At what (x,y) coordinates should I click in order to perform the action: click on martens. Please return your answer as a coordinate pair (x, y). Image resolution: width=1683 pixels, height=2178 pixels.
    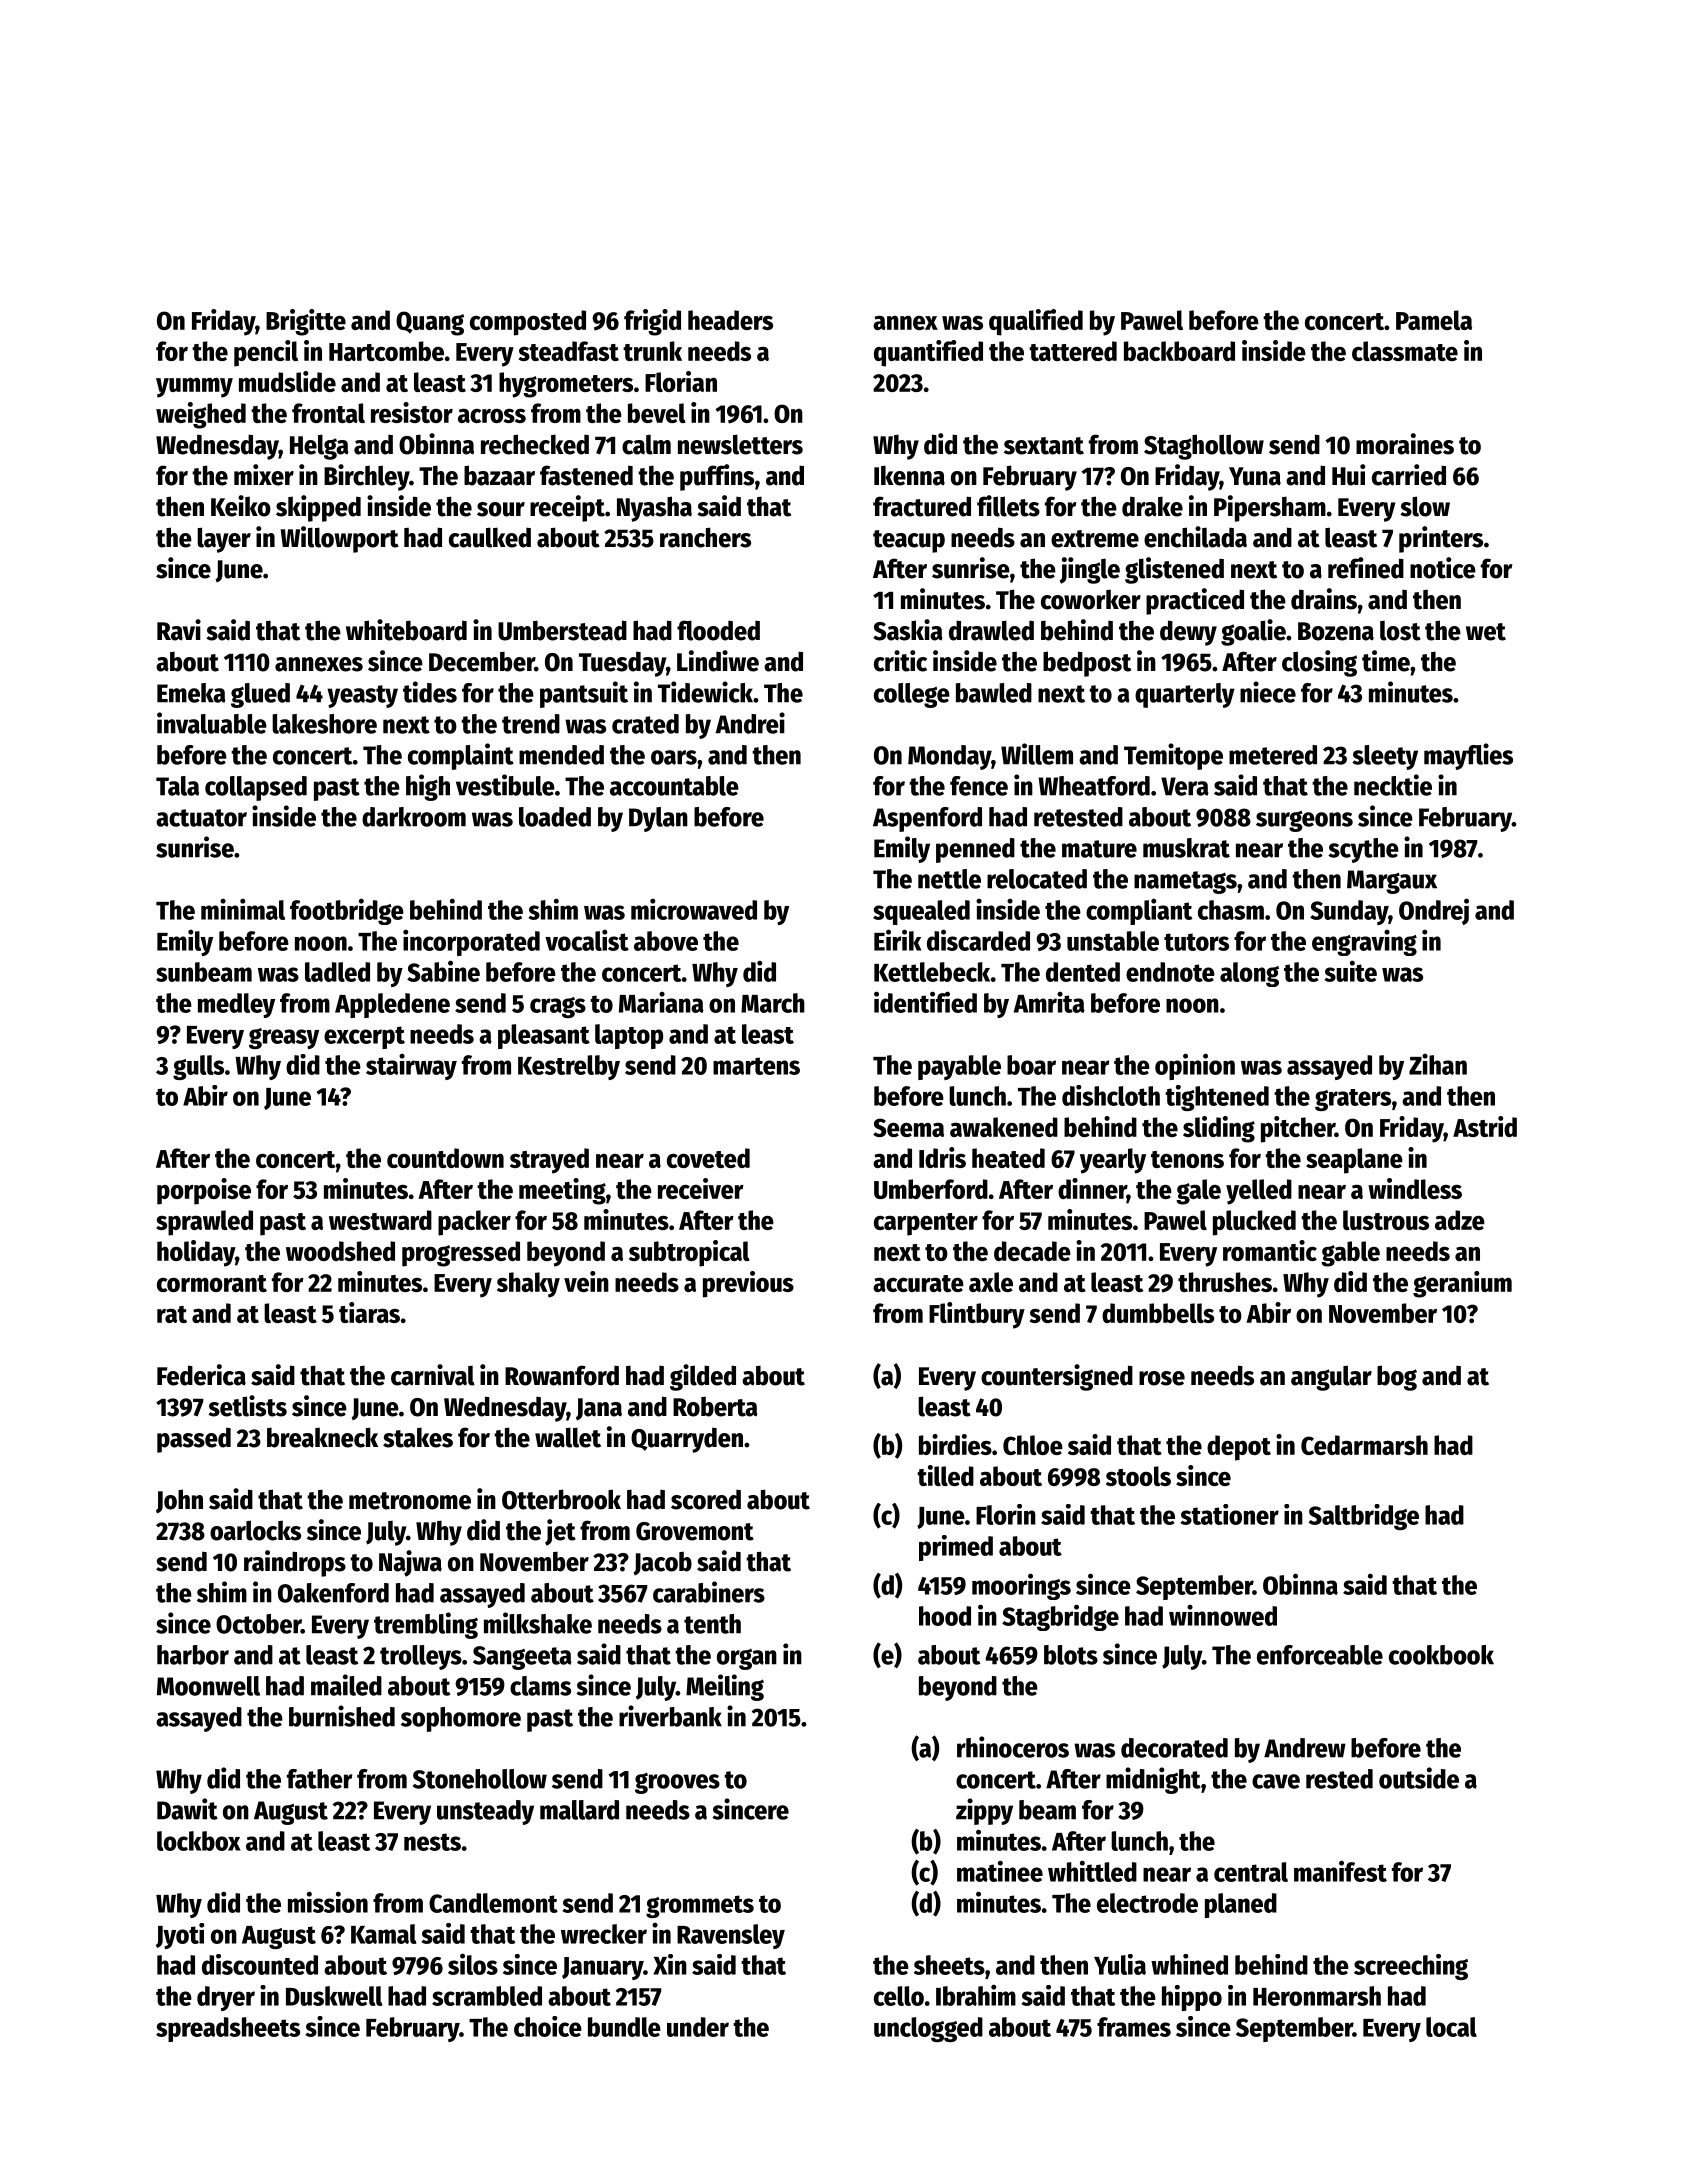
    Looking at the image, I should click on (756, 1066).
